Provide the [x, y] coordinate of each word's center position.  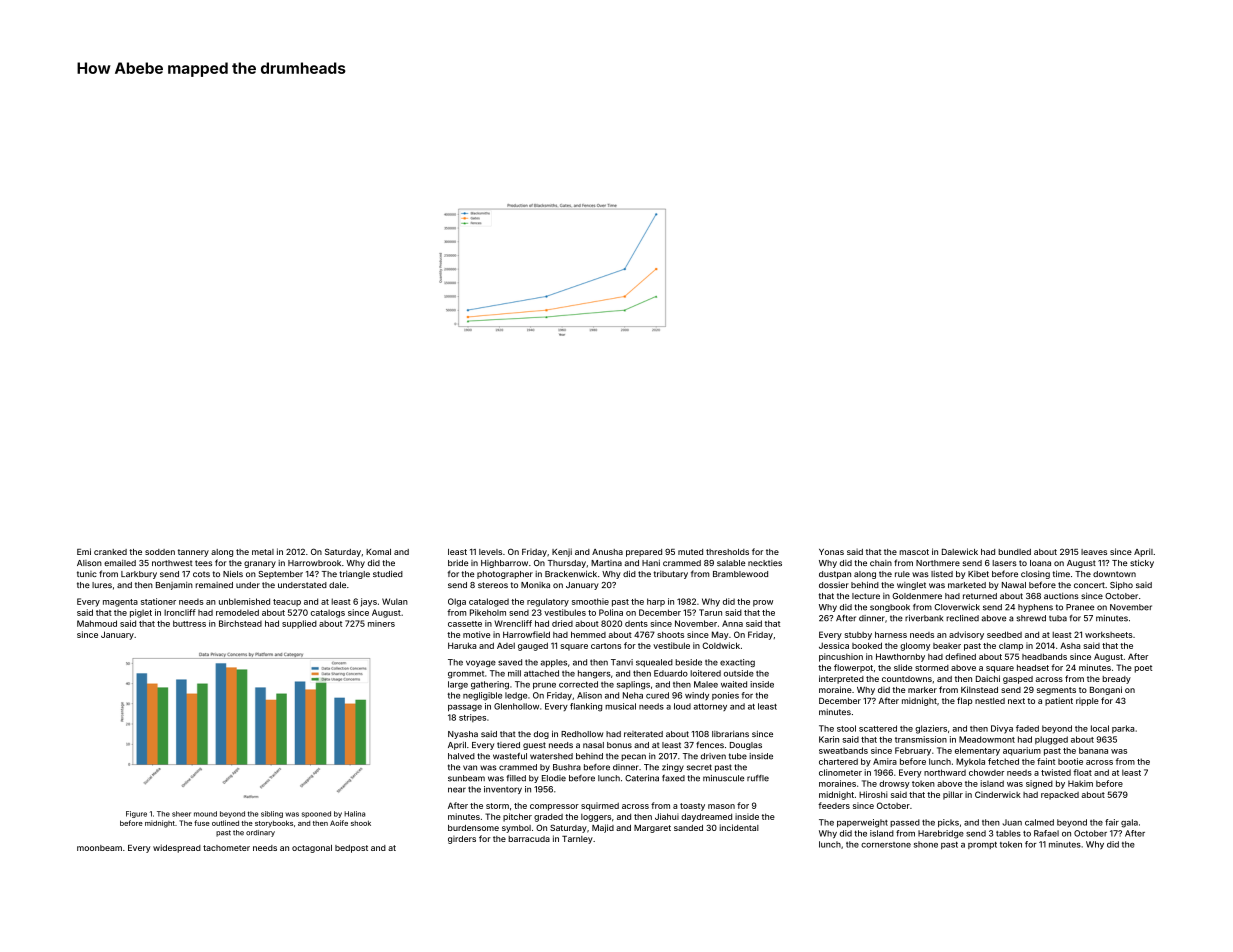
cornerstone [886, 845]
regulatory [548, 602]
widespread [177, 848]
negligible [482, 696]
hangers [594, 674]
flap [965, 701]
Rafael [1046, 833]
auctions [1061, 596]
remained [214, 585]
